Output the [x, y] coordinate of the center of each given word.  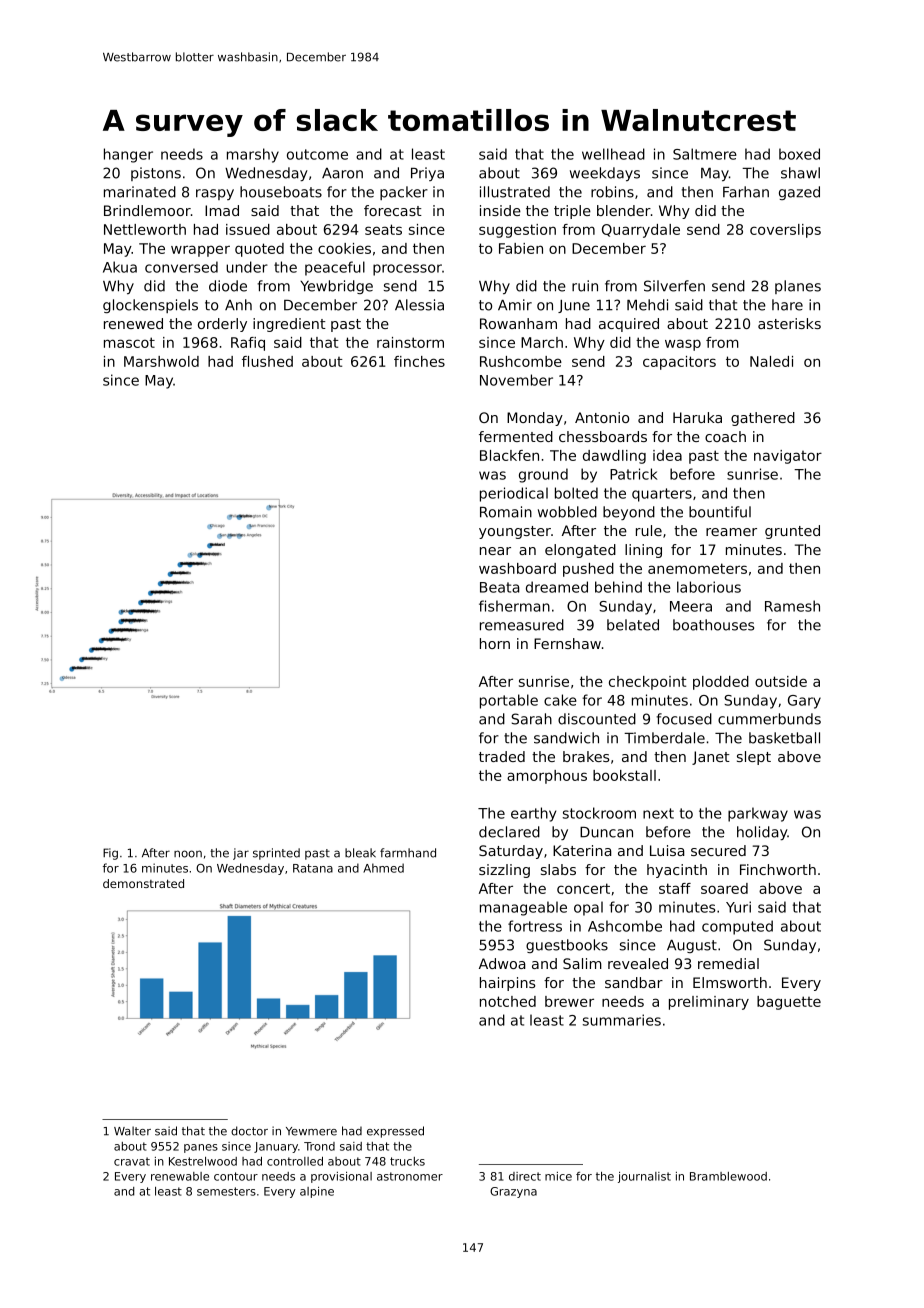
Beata [499, 587]
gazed [799, 193]
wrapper [200, 251]
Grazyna [513, 1192]
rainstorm [410, 342]
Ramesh [792, 606]
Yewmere [311, 1131]
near [495, 551]
